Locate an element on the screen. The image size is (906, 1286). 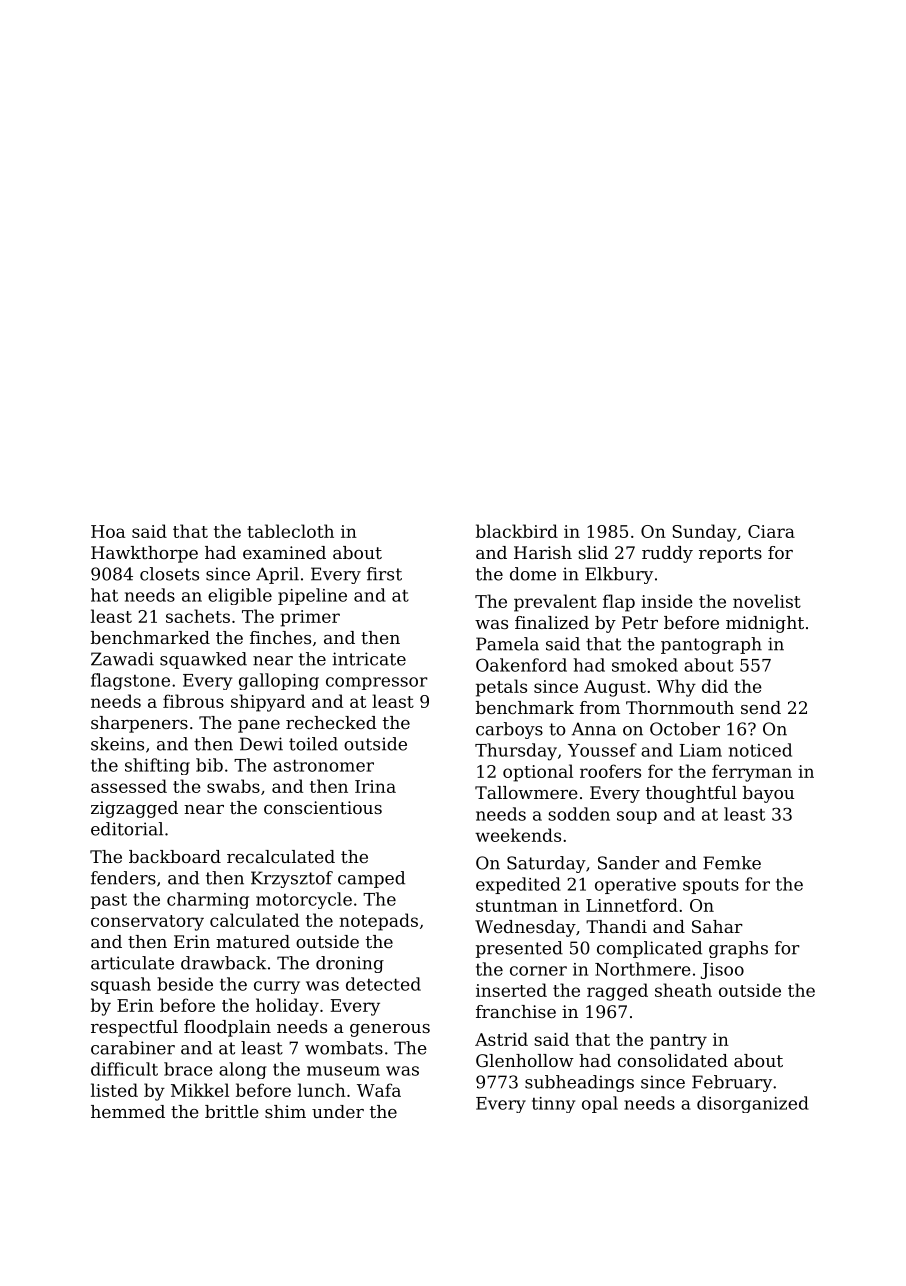
blackbird is located at coordinates (517, 531).
